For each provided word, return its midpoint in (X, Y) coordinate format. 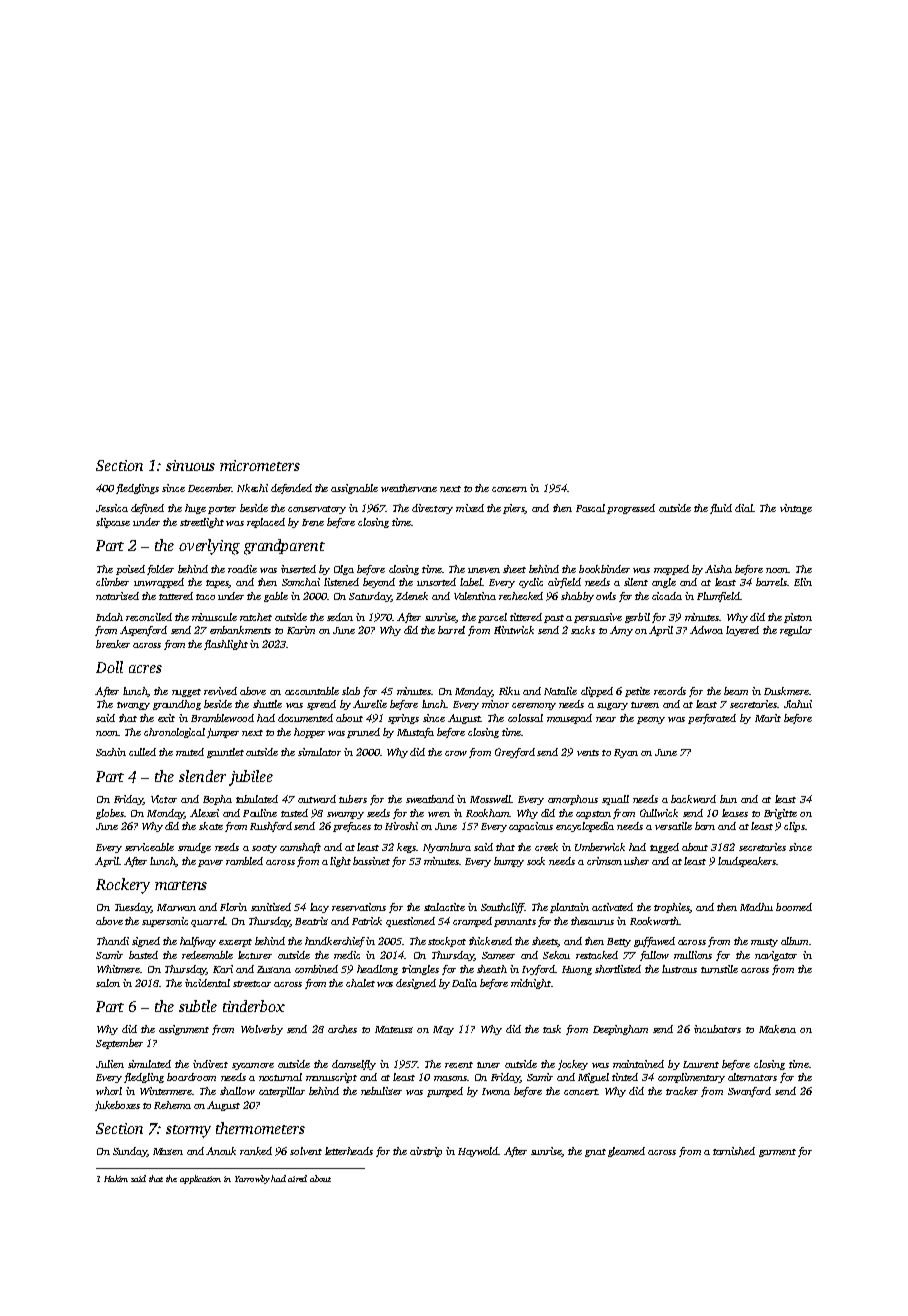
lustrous (679, 969)
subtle (198, 1006)
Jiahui (798, 704)
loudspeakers (747, 862)
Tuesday (133, 908)
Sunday (130, 1152)
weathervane (409, 488)
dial (744, 508)
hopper (309, 733)
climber (112, 582)
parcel (492, 618)
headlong (377, 970)
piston (798, 618)
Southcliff (503, 908)
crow (456, 753)
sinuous (190, 465)
